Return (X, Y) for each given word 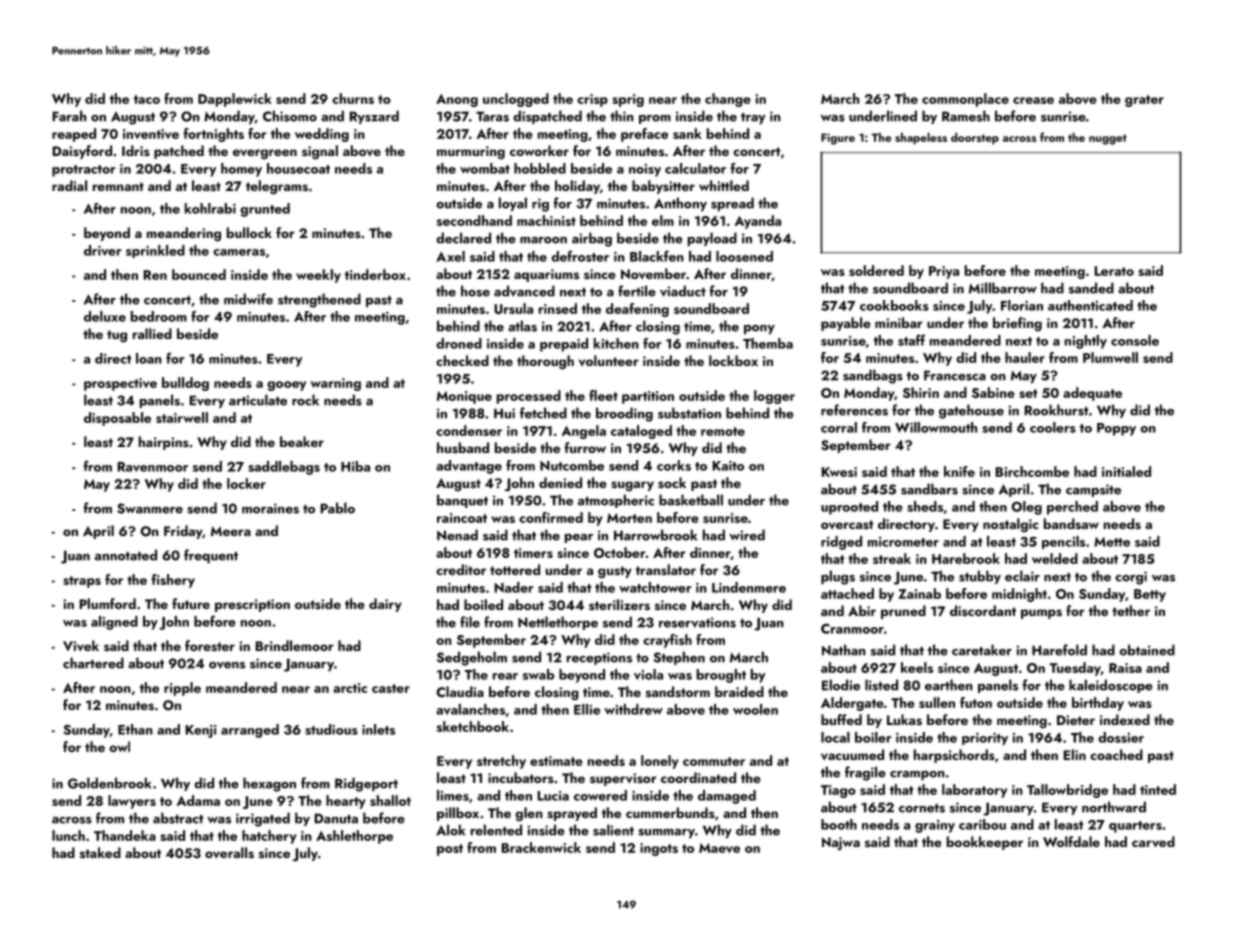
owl (119, 746)
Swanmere (150, 508)
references (854, 410)
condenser (469, 430)
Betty (1150, 595)
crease (1033, 100)
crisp (592, 100)
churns (353, 98)
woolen (755, 709)
